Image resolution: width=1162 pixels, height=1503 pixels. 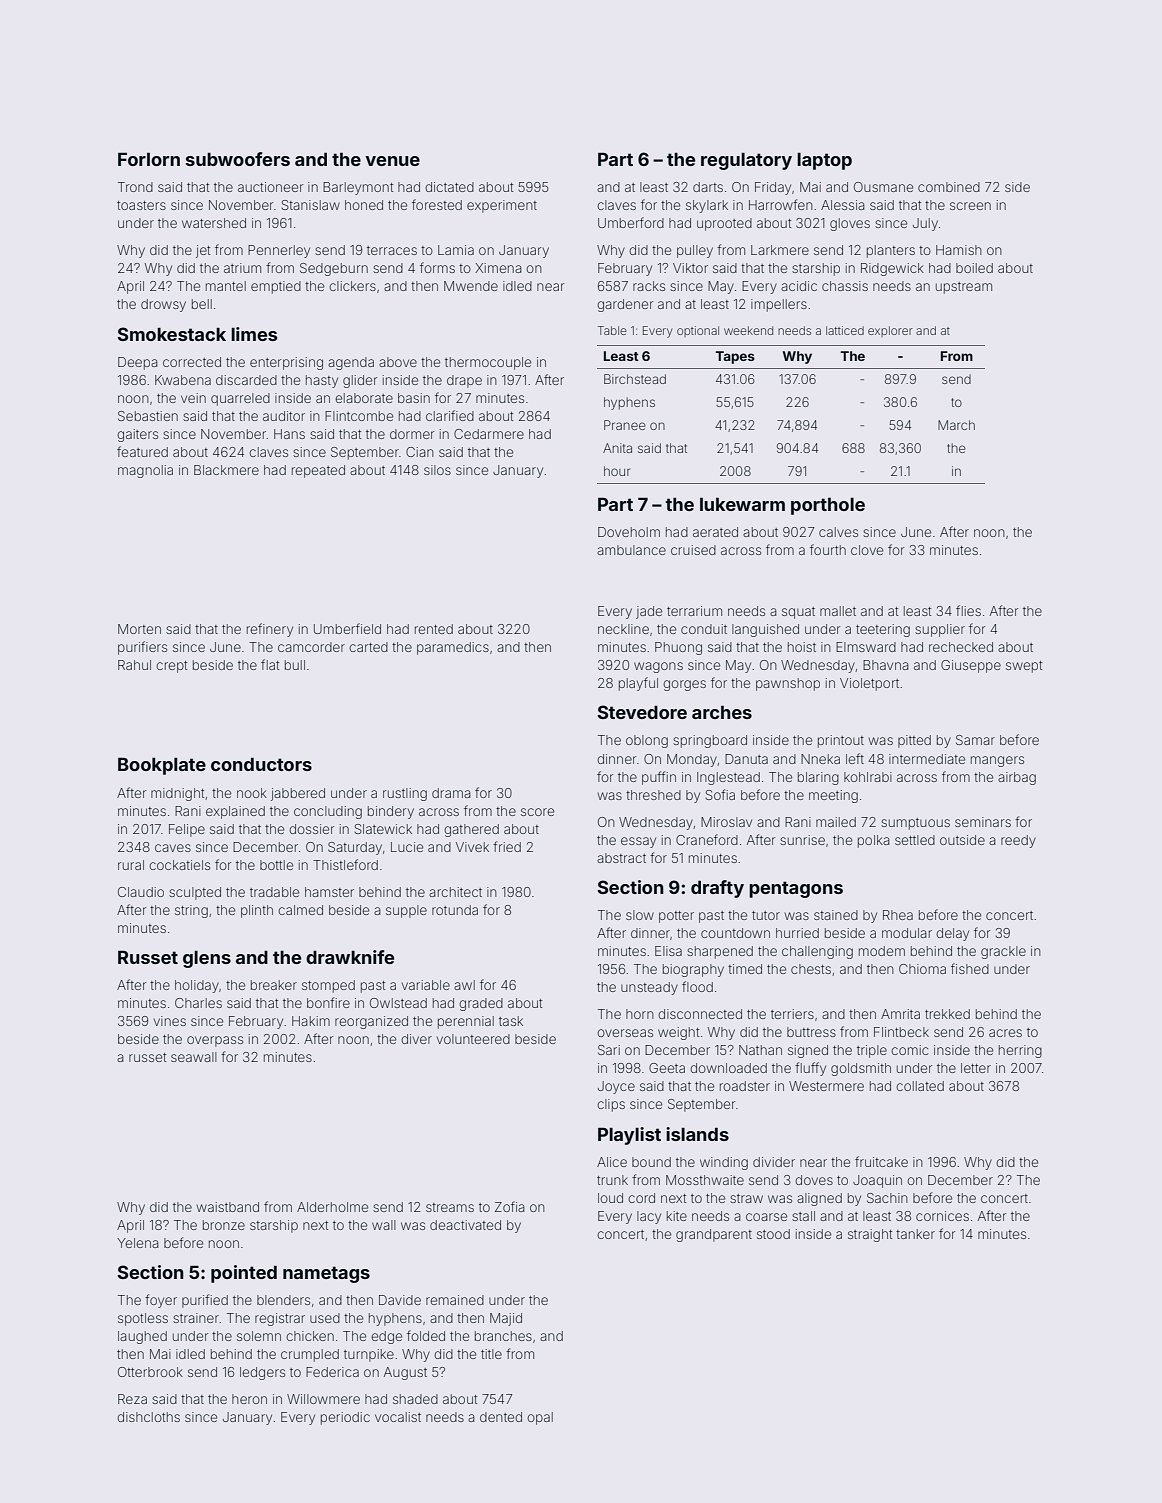 What do you see at coordinates (735, 357) in the screenshot?
I see `Tapes` at bounding box center [735, 357].
